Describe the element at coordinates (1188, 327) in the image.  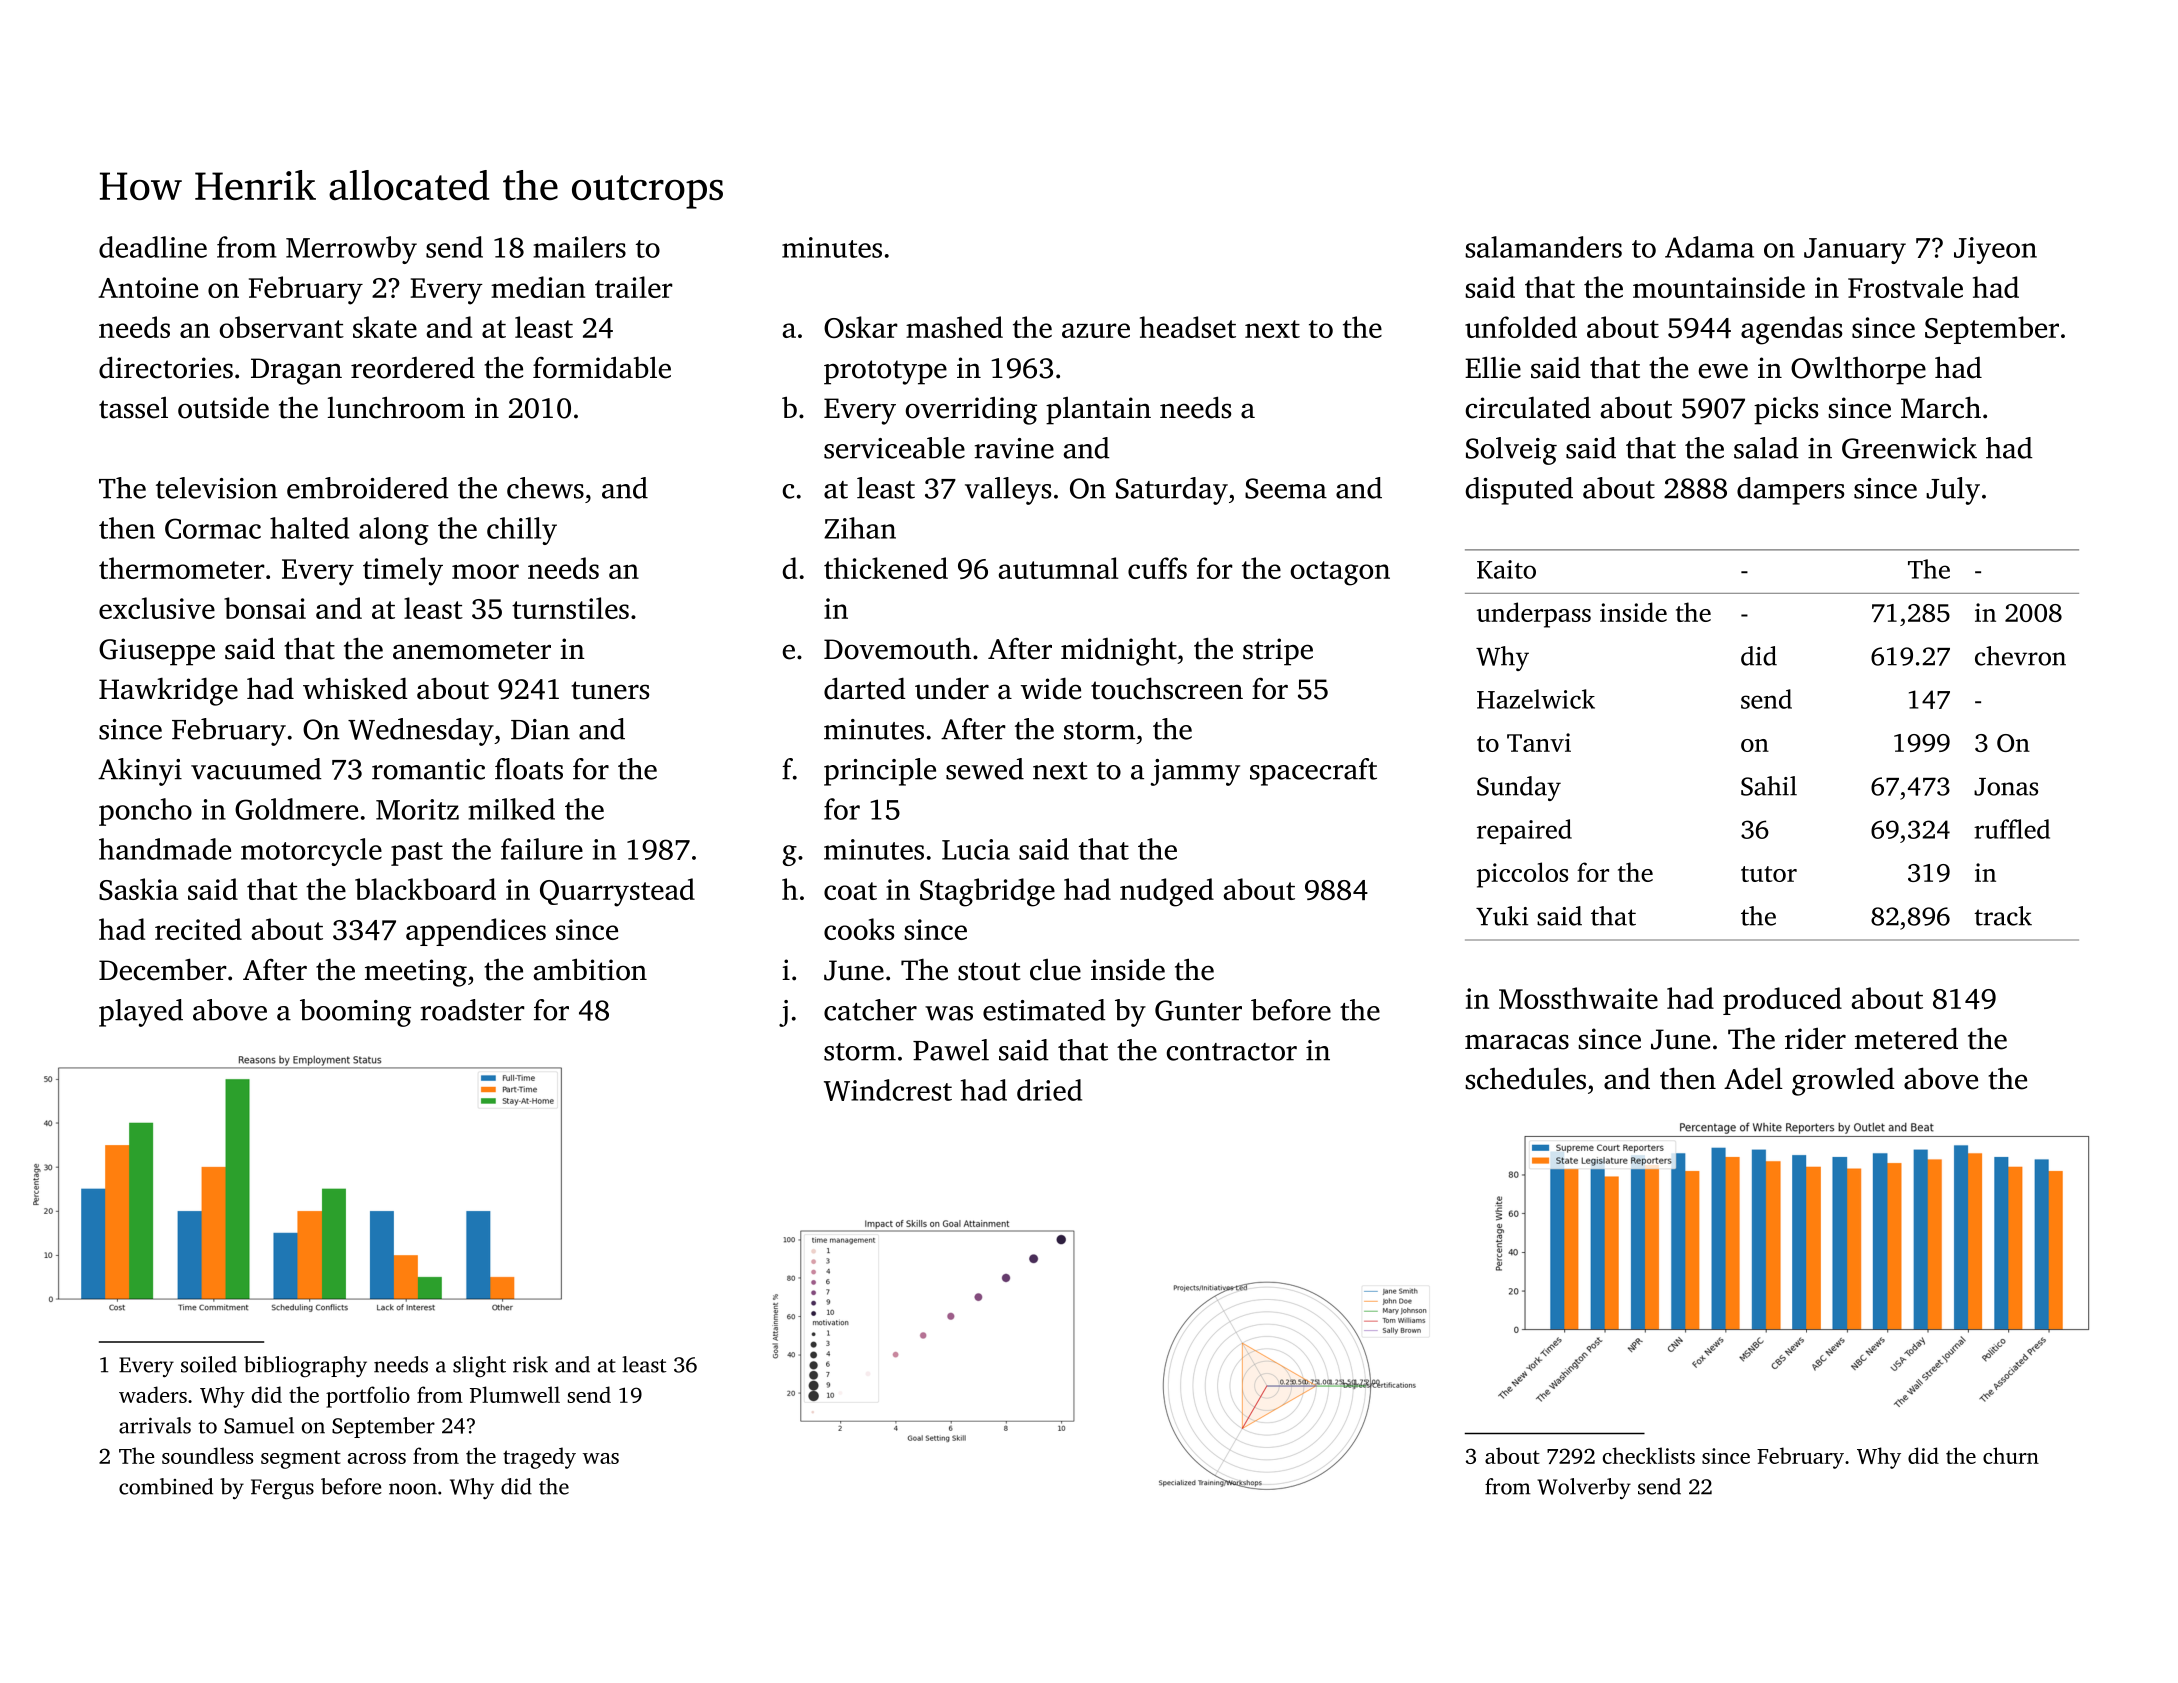
I see `headset` at that location.
